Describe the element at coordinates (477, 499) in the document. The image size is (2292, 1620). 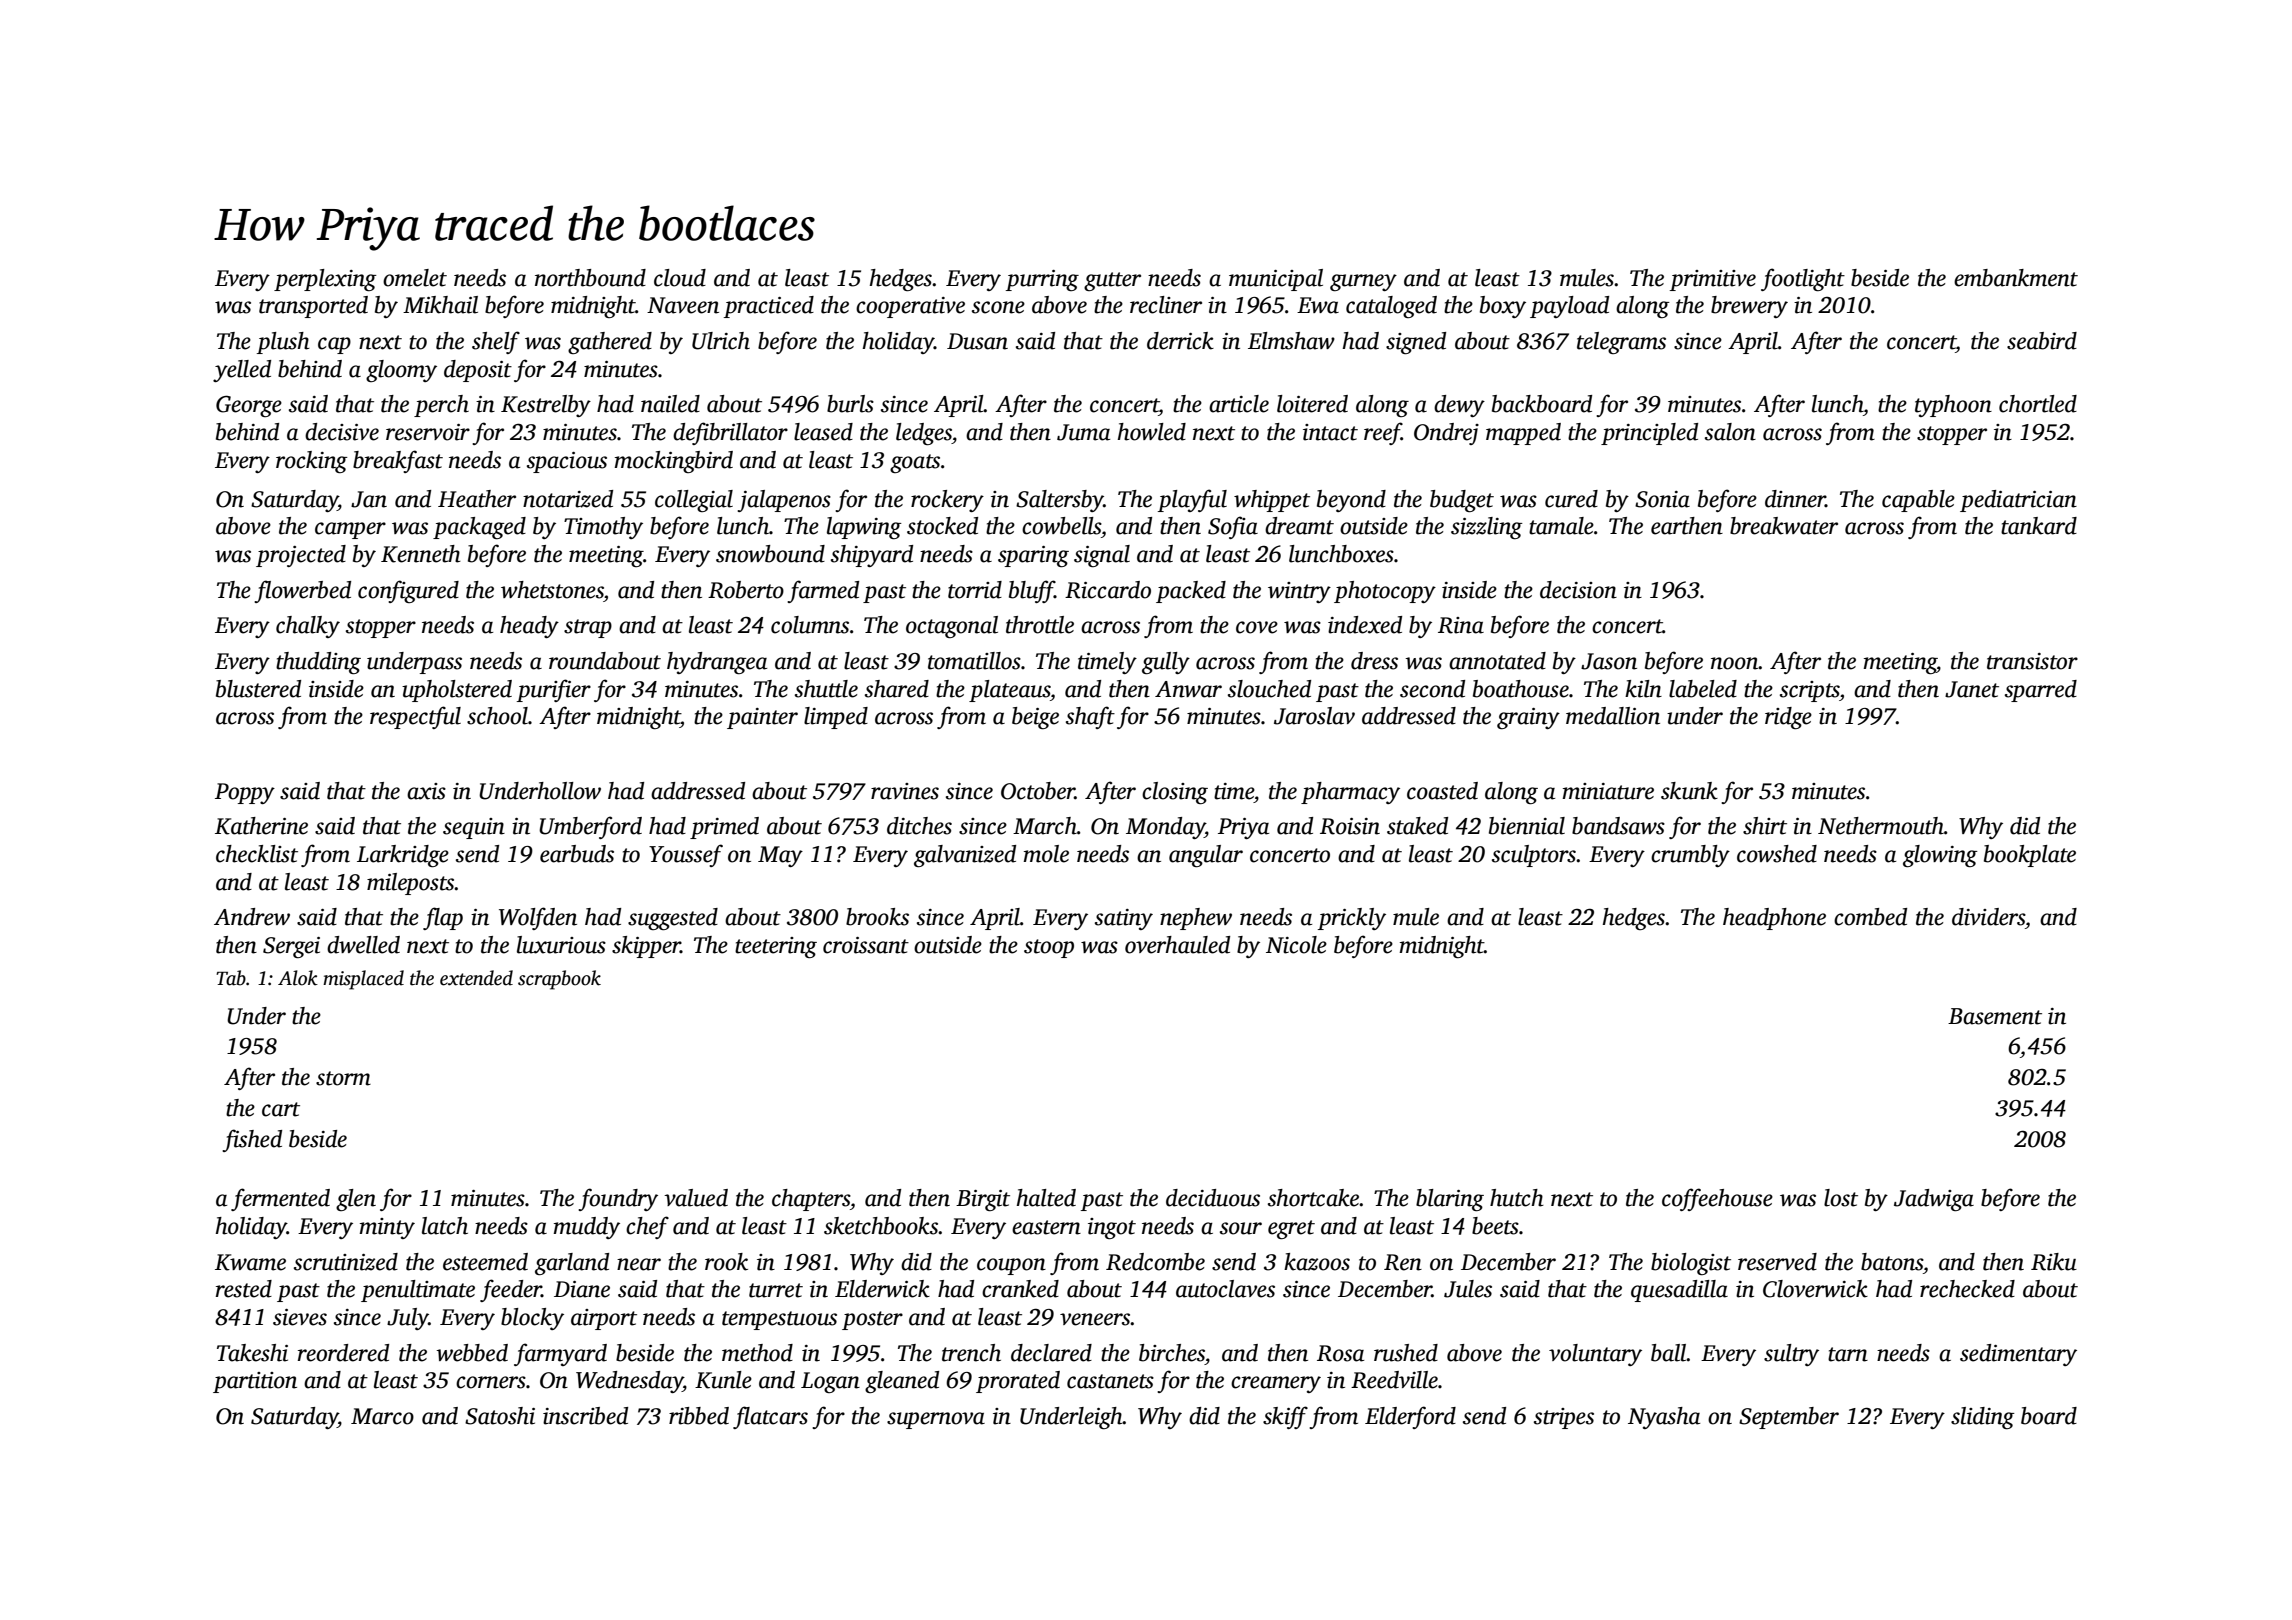
I see `Heather` at that location.
